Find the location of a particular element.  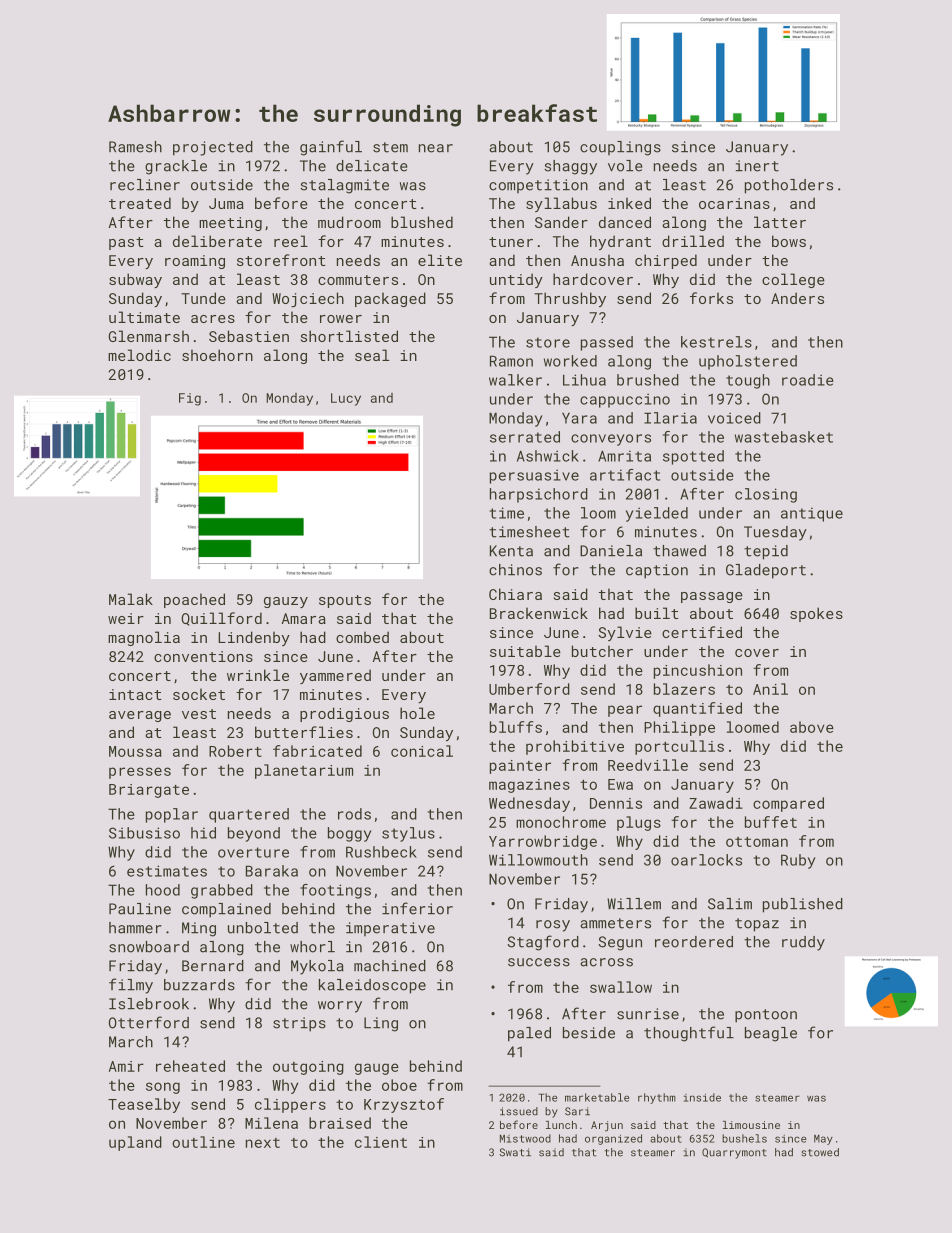

Ramesh is located at coordinates (135, 147).
